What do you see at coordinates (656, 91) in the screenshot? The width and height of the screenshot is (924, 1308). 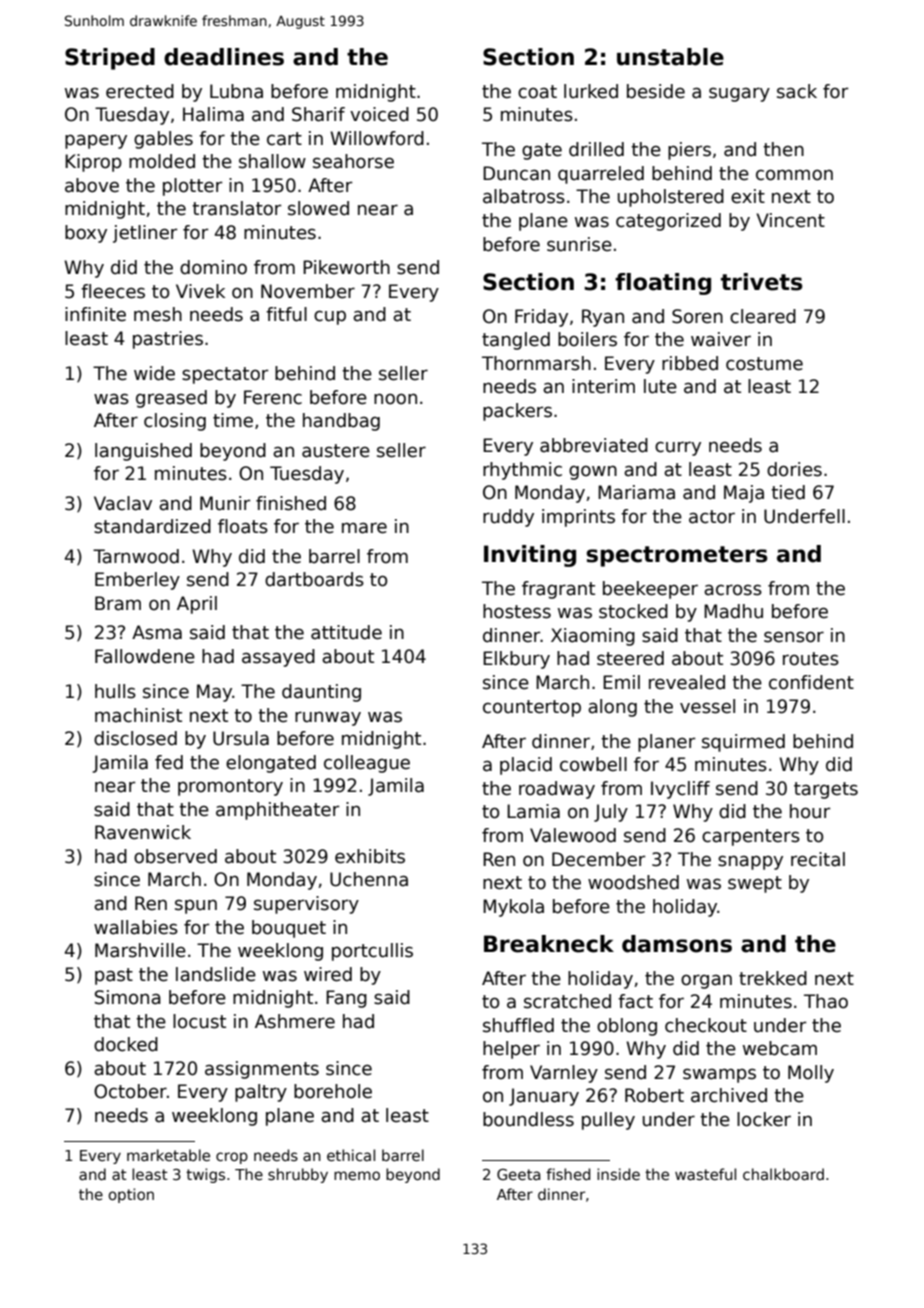 I see `beside` at bounding box center [656, 91].
